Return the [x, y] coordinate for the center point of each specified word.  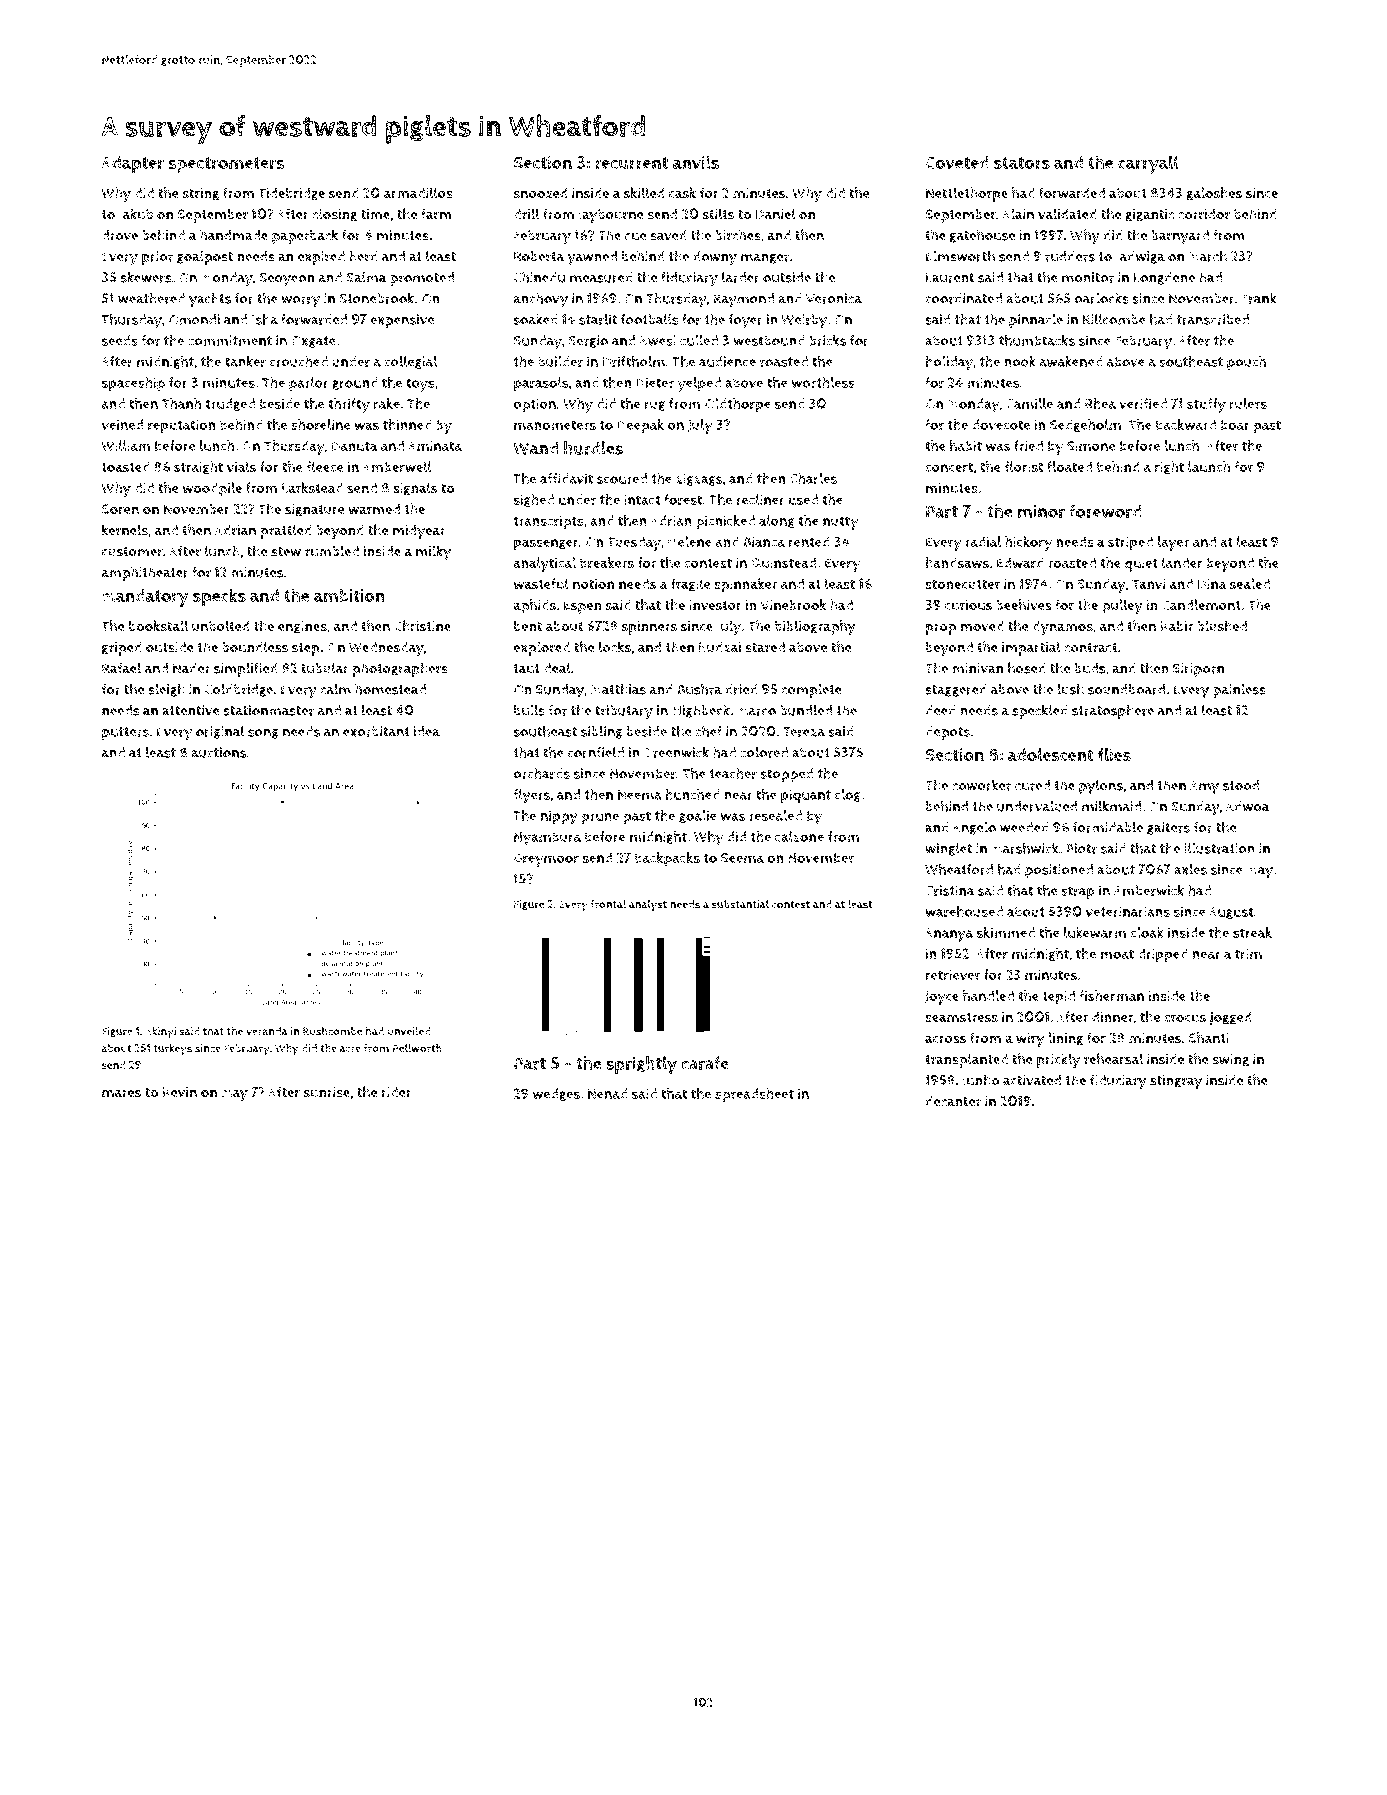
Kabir [1177, 626]
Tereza [804, 732]
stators [1022, 163]
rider [397, 1092]
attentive [191, 710]
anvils [696, 162]
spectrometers [226, 165]
